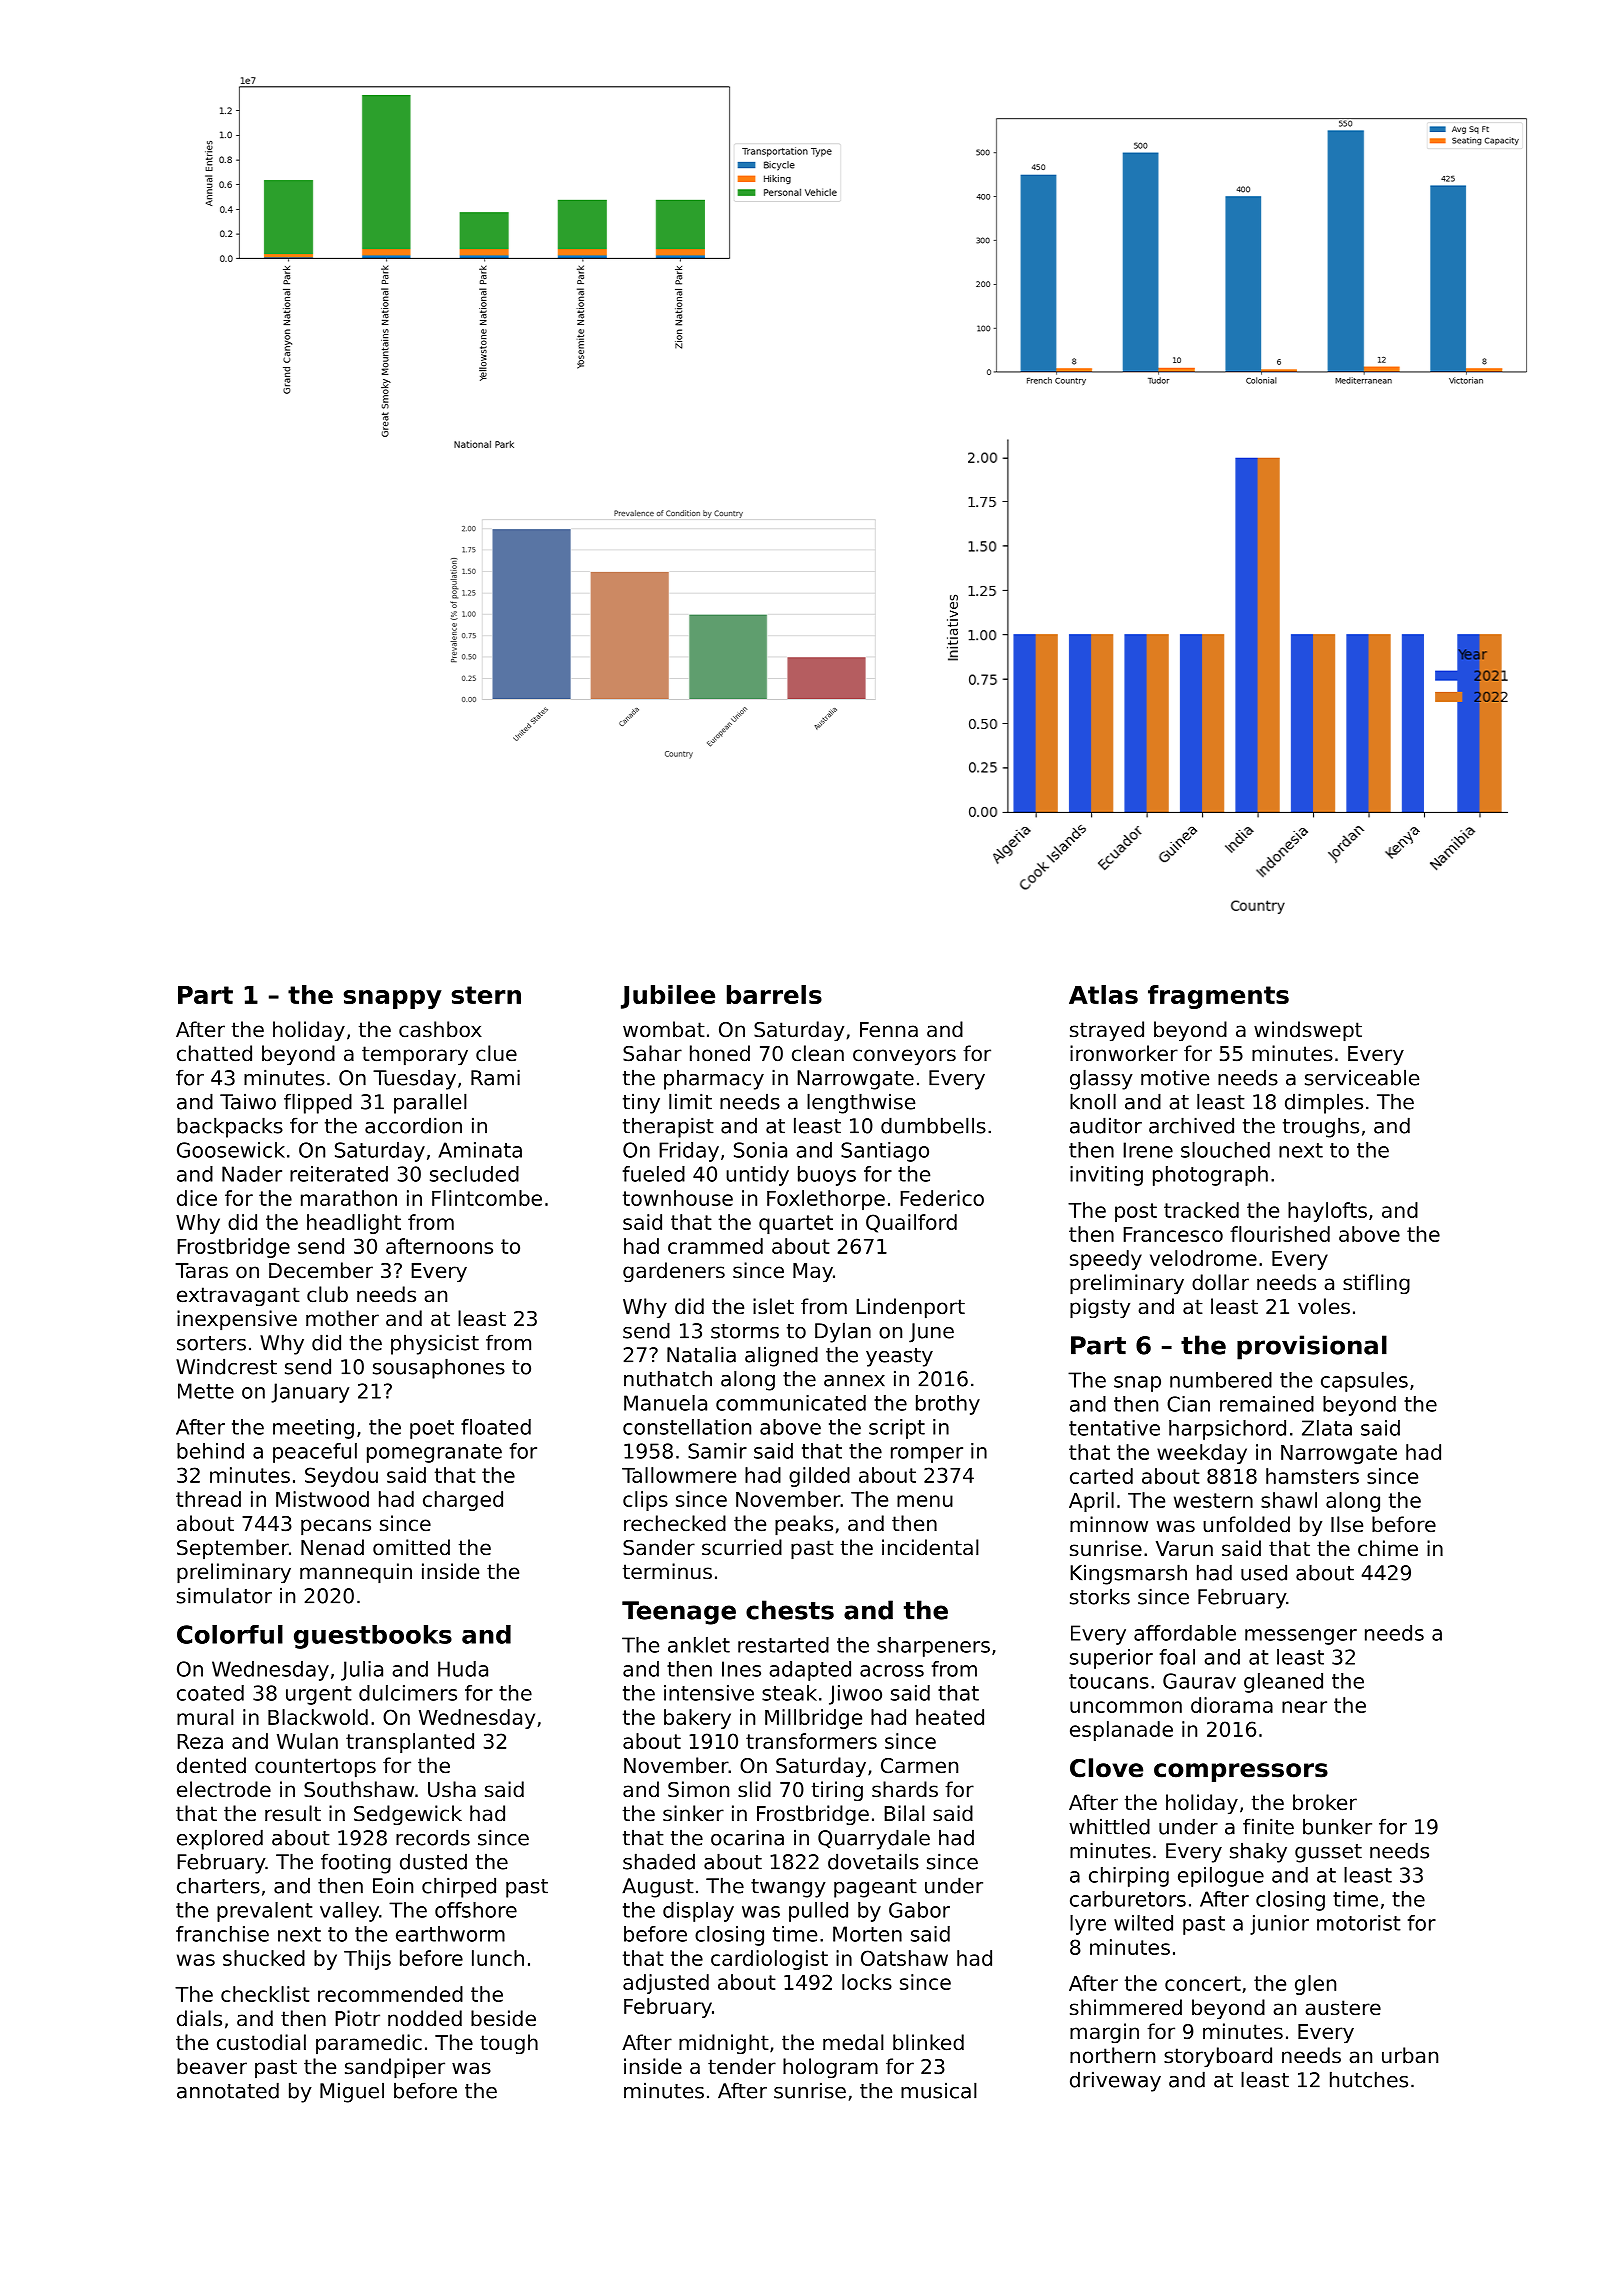 Image resolution: width=1620 pixels, height=2292 pixels. Describe the element at coordinates (336, 1527) in the screenshot. I see `pecans` at that location.
